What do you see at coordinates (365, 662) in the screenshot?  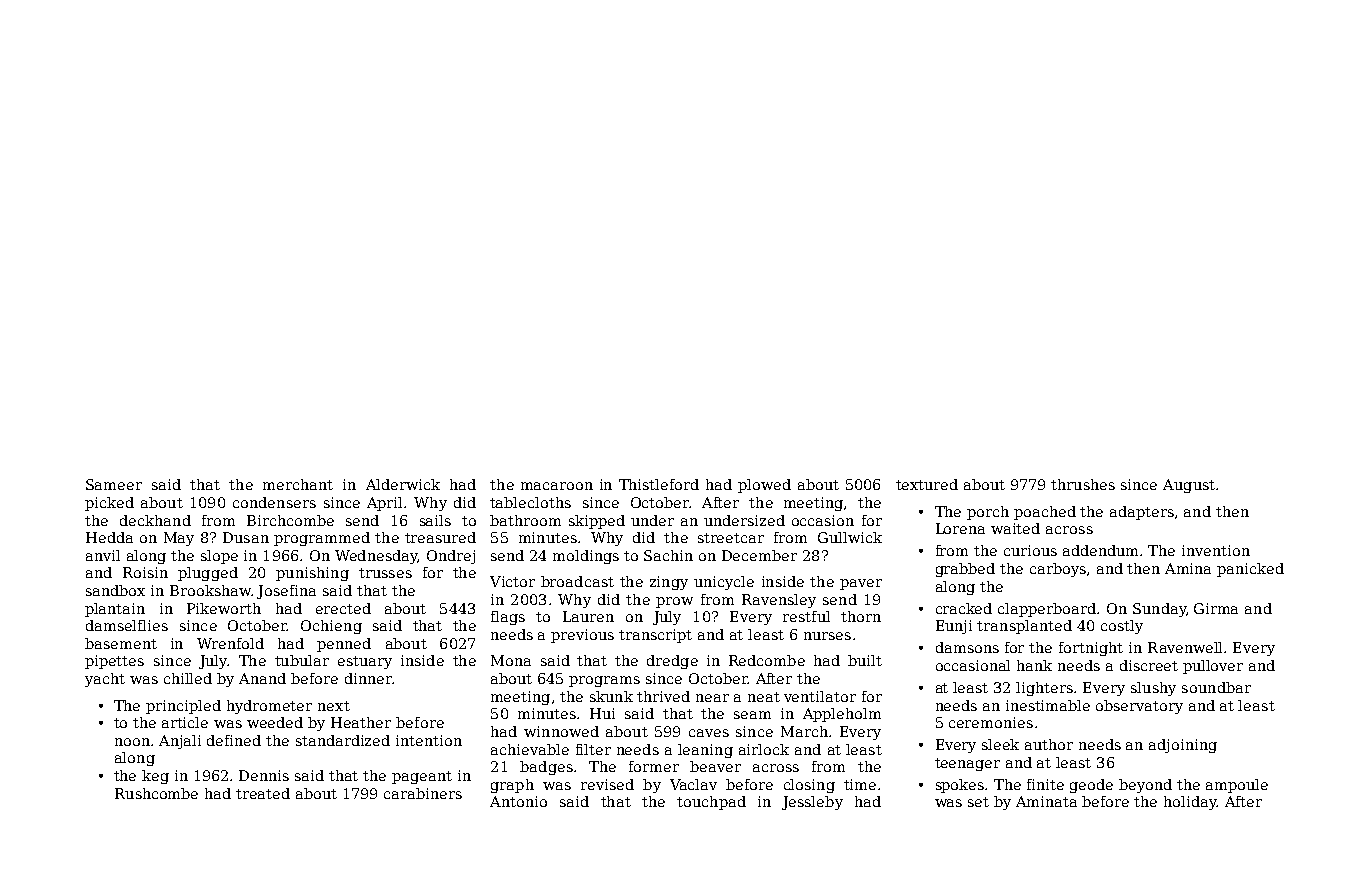 I see `estuary` at bounding box center [365, 662].
